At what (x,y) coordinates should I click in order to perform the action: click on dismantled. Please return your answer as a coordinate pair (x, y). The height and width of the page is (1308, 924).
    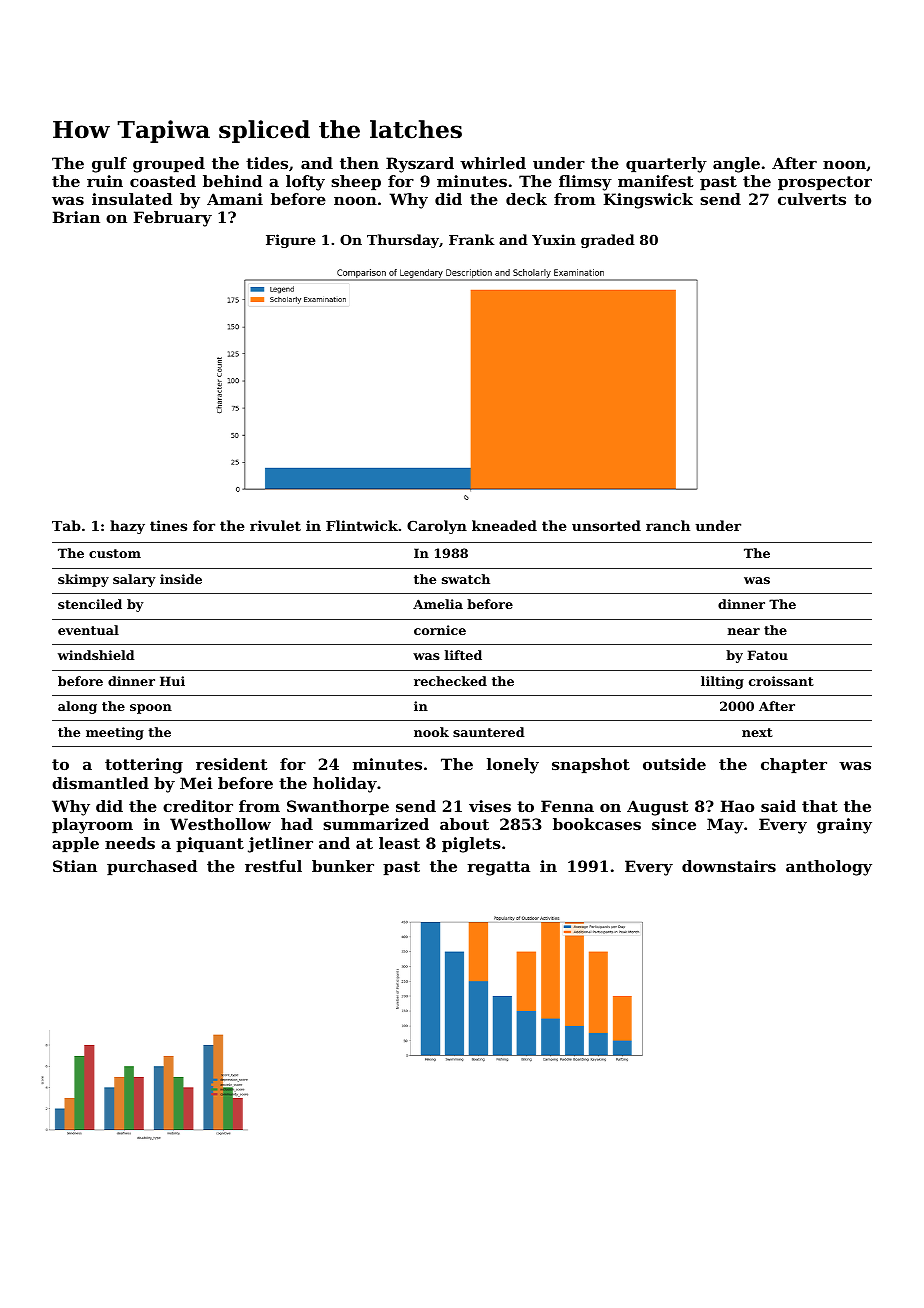
    Looking at the image, I should click on (100, 783).
